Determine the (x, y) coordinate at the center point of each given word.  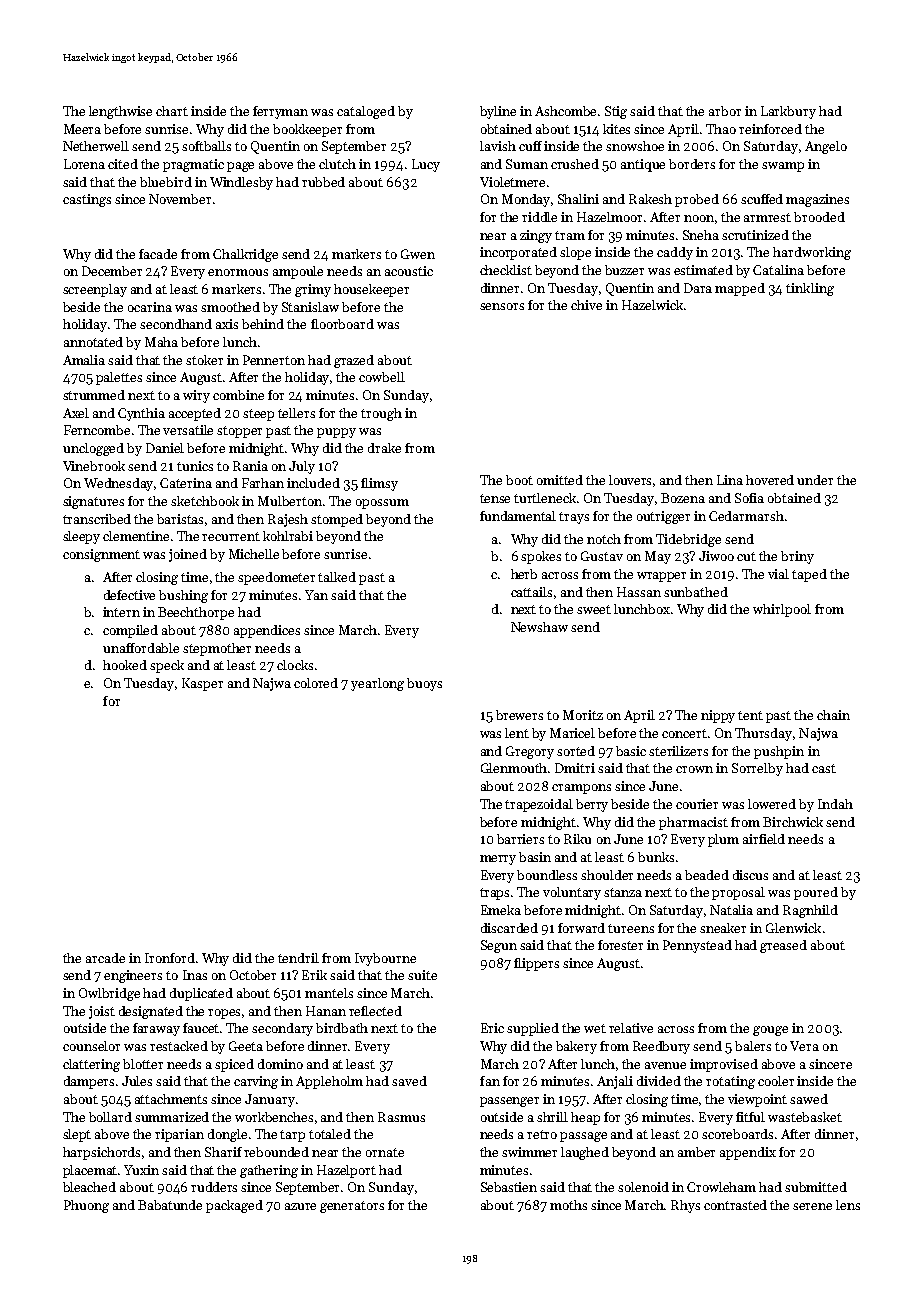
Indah (835, 804)
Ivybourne (385, 959)
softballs (206, 146)
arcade (105, 958)
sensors (502, 306)
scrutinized (755, 235)
